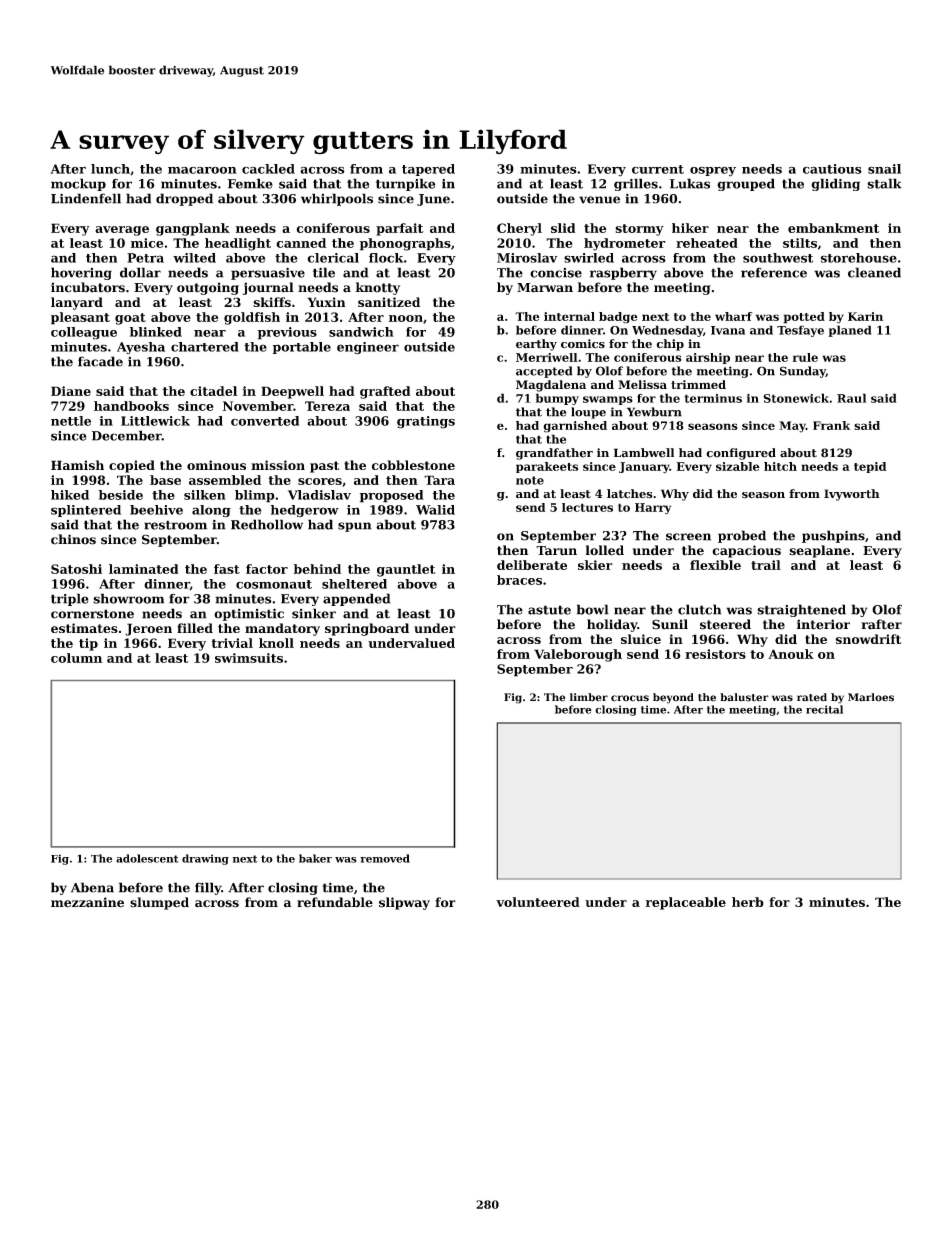 This screenshot has width=952, height=1233. Describe the element at coordinates (554, 454) in the screenshot. I see `grandfather` at that location.
